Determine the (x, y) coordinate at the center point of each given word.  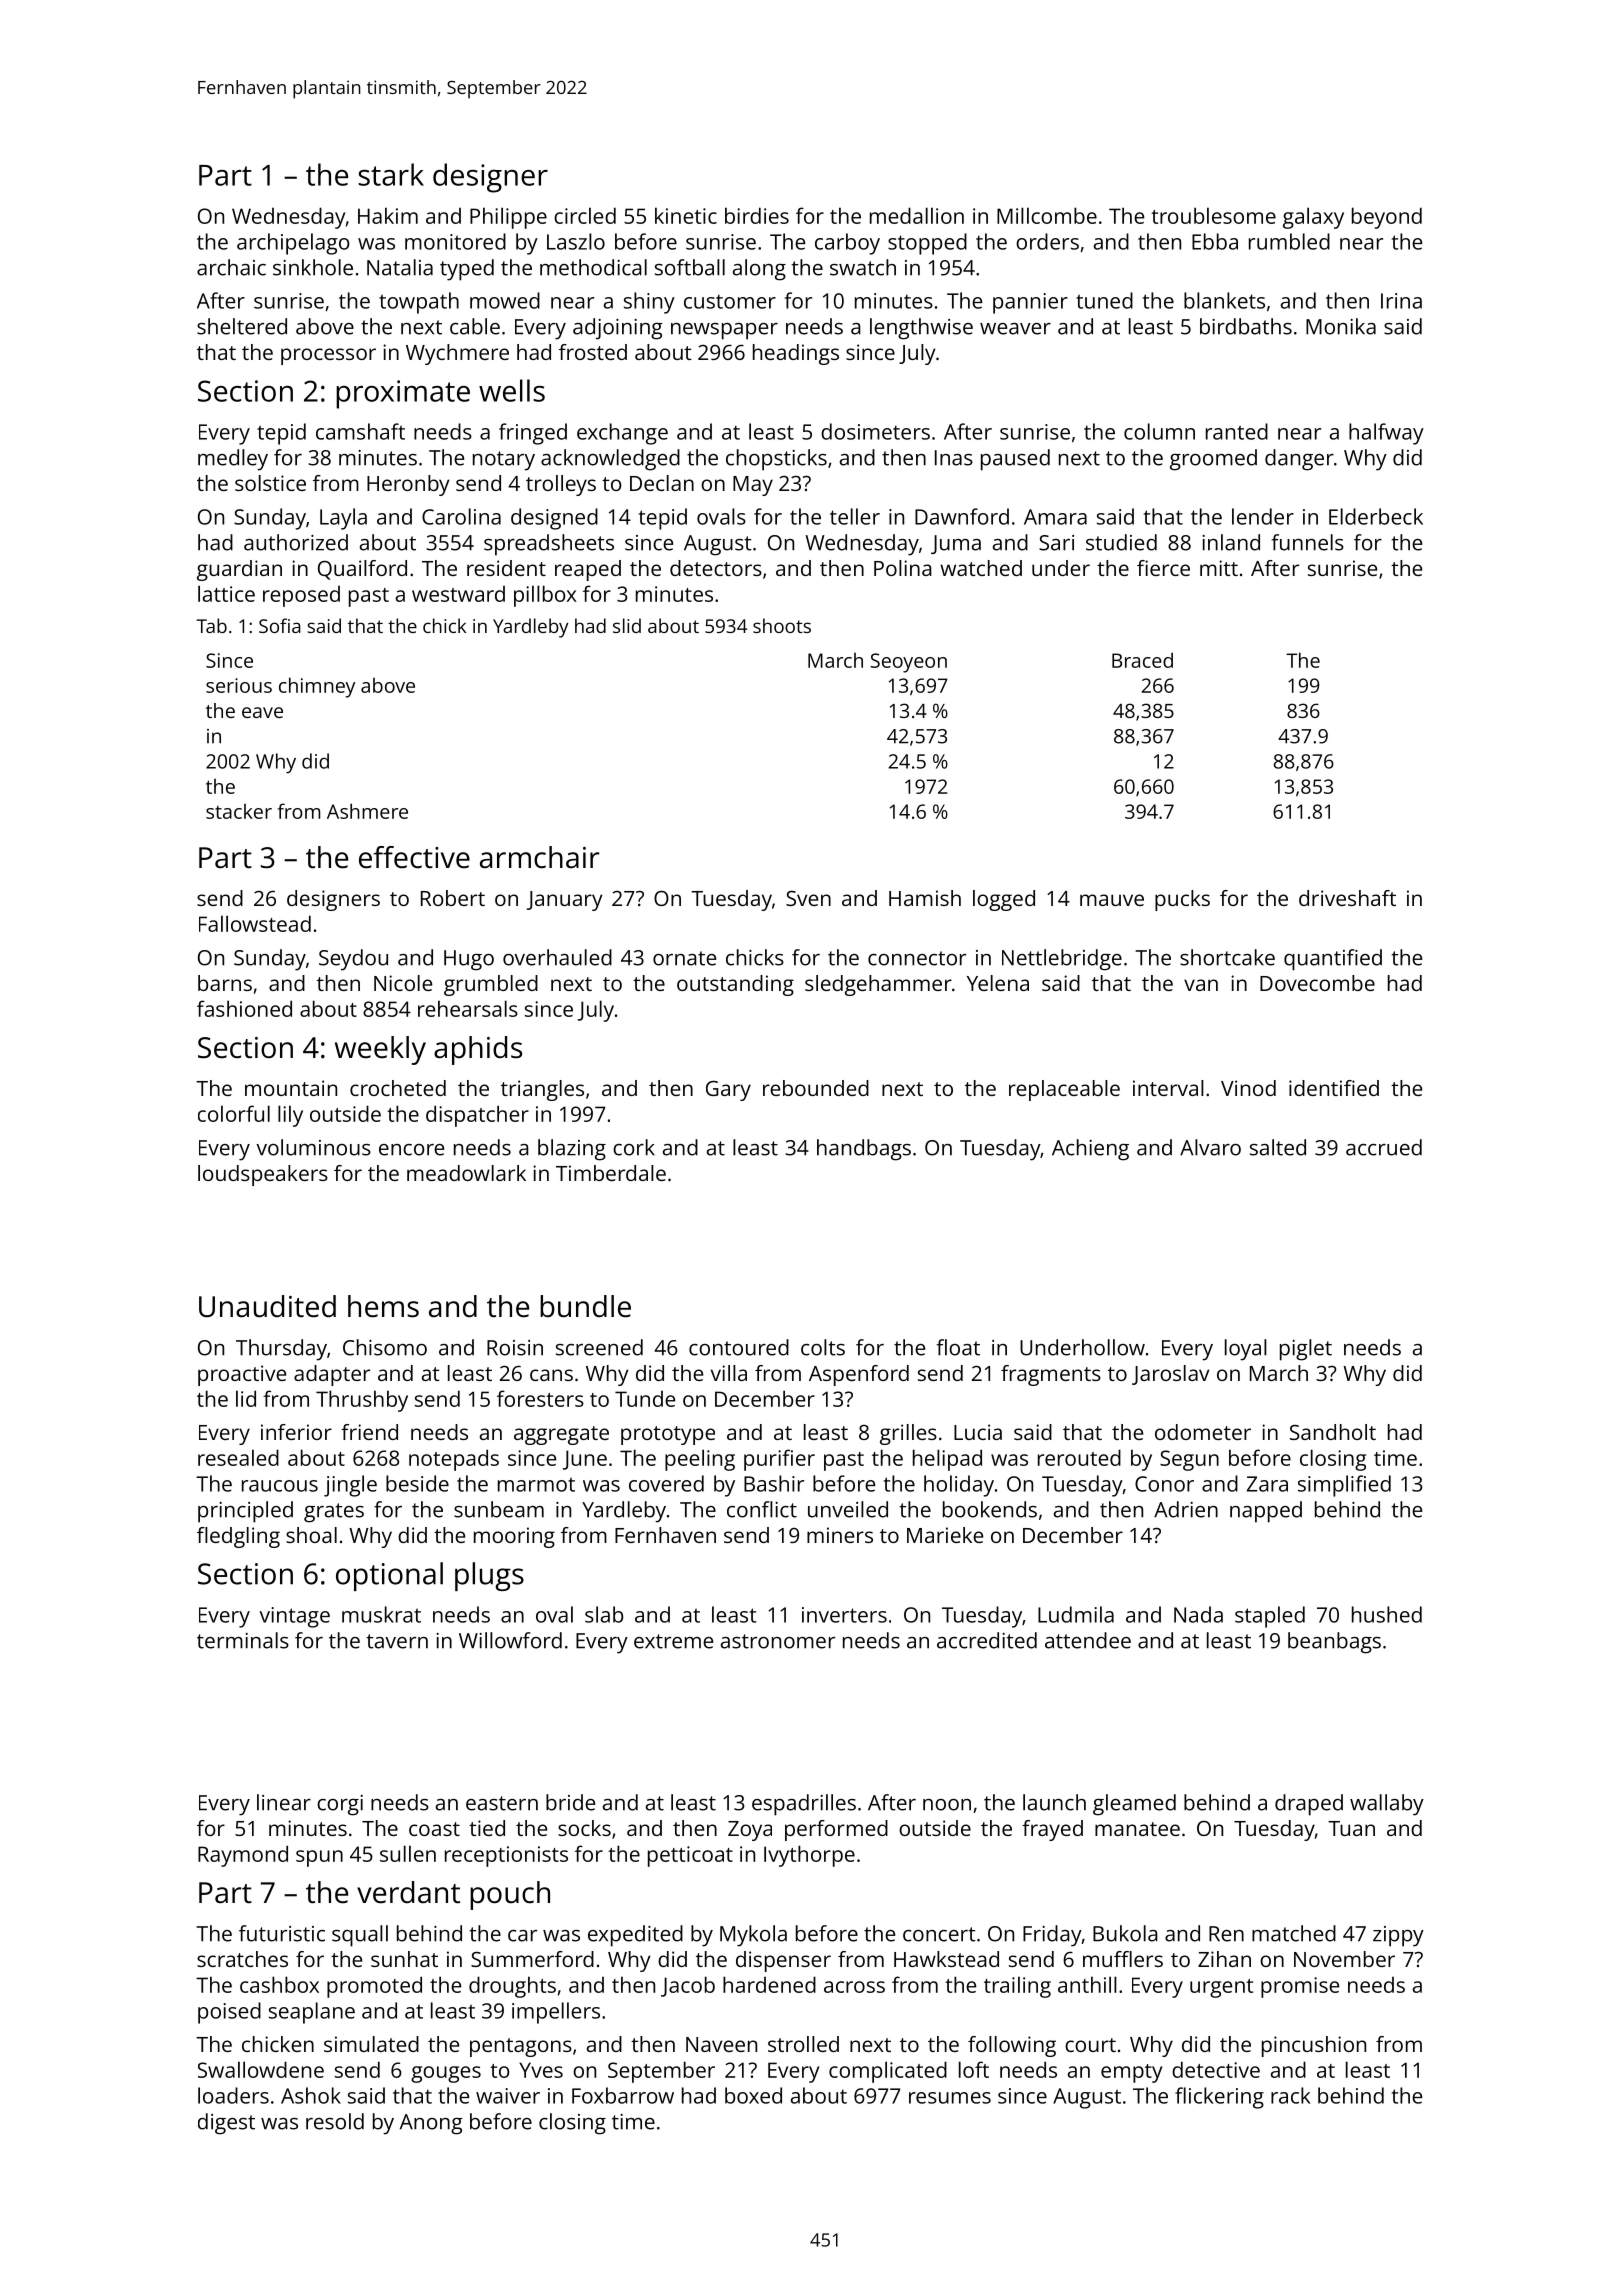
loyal (1246, 1350)
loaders (233, 2095)
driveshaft (1347, 898)
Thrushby (362, 1401)
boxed (753, 2095)
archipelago (293, 244)
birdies (757, 215)
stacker (239, 811)
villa (729, 1373)
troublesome (1213, 215)
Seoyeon (909, 663)
